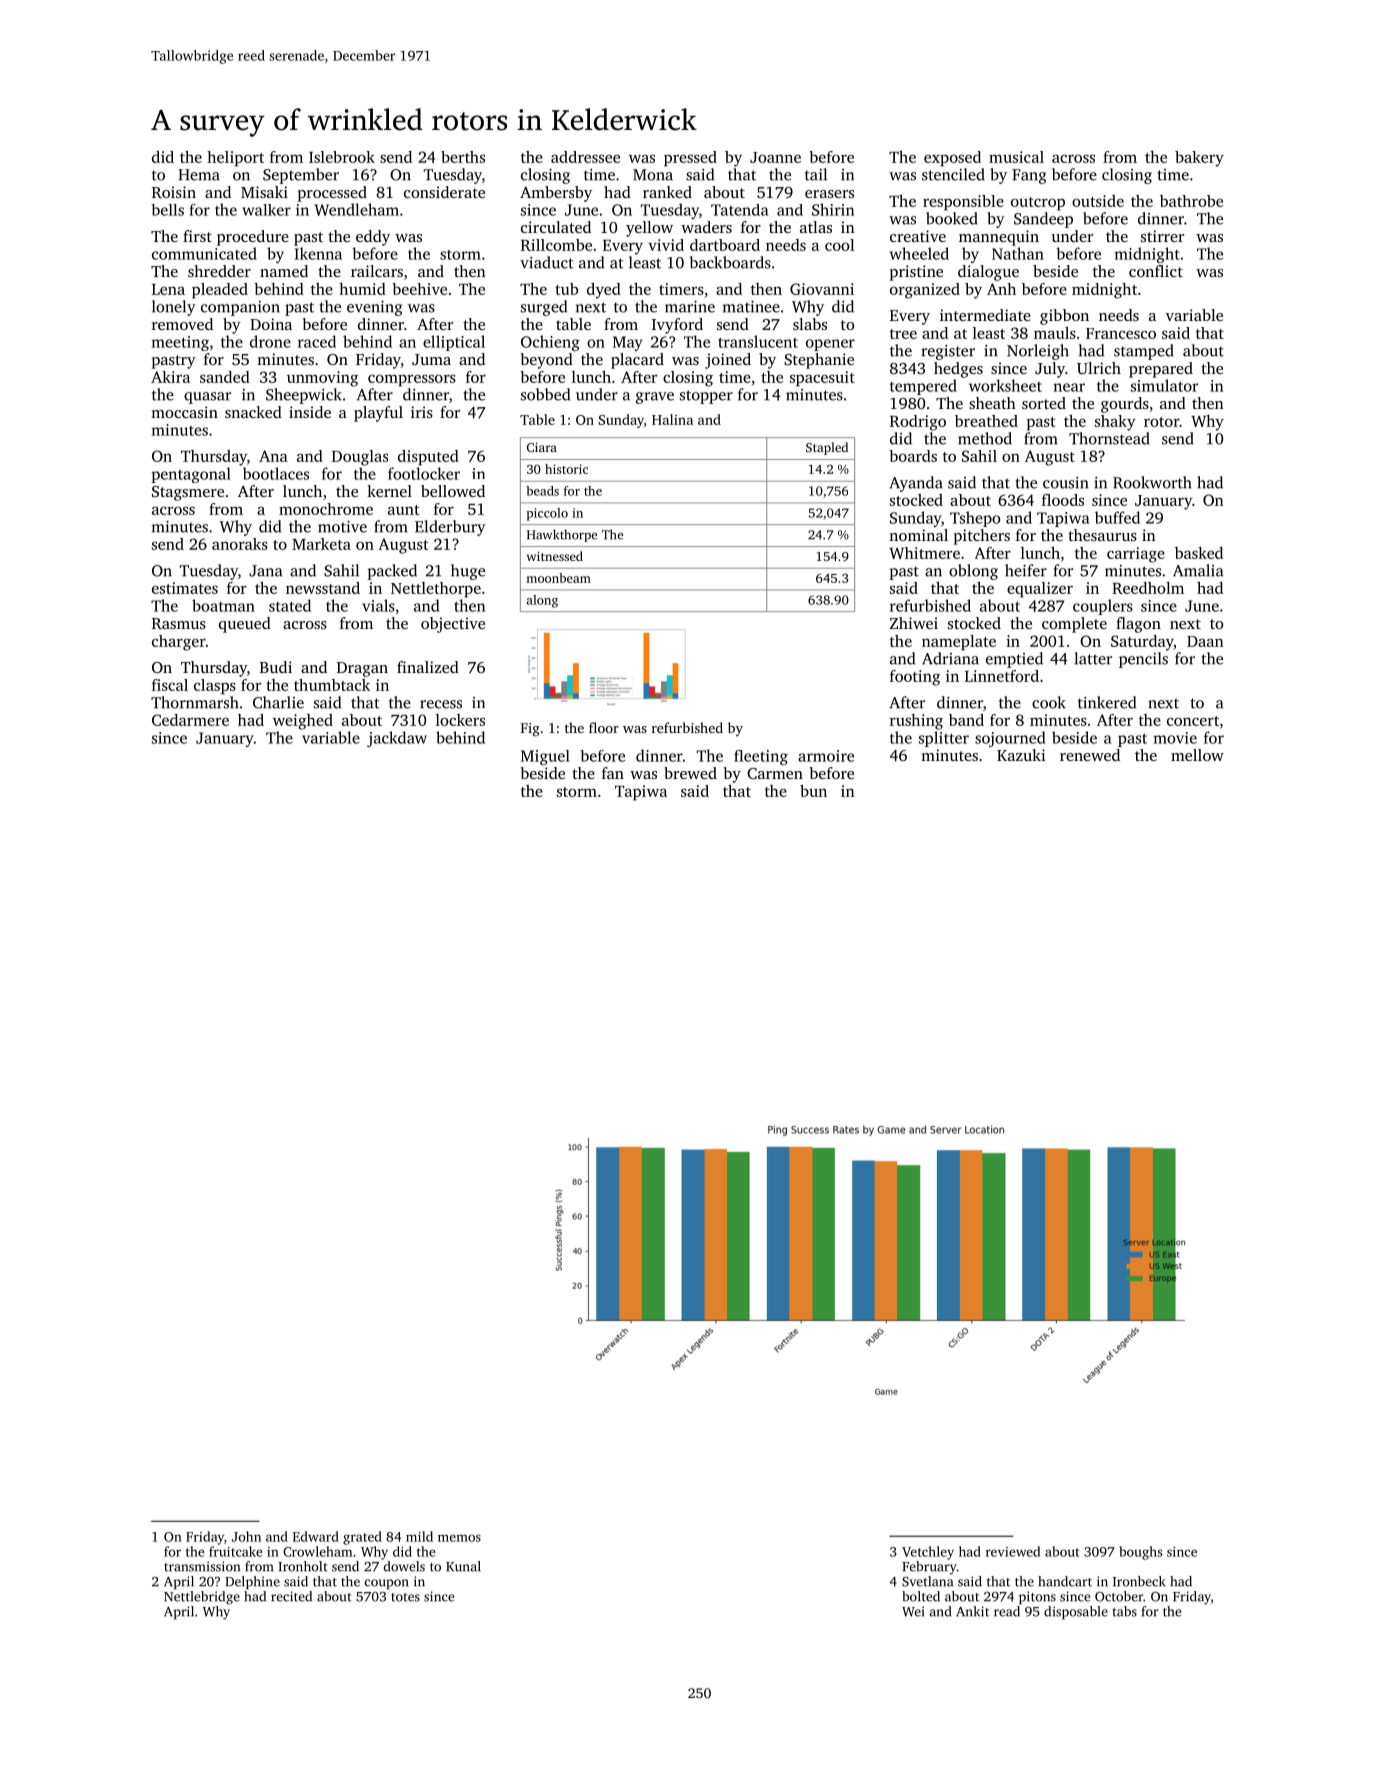  I want to click on bun, so click(813, 791).
